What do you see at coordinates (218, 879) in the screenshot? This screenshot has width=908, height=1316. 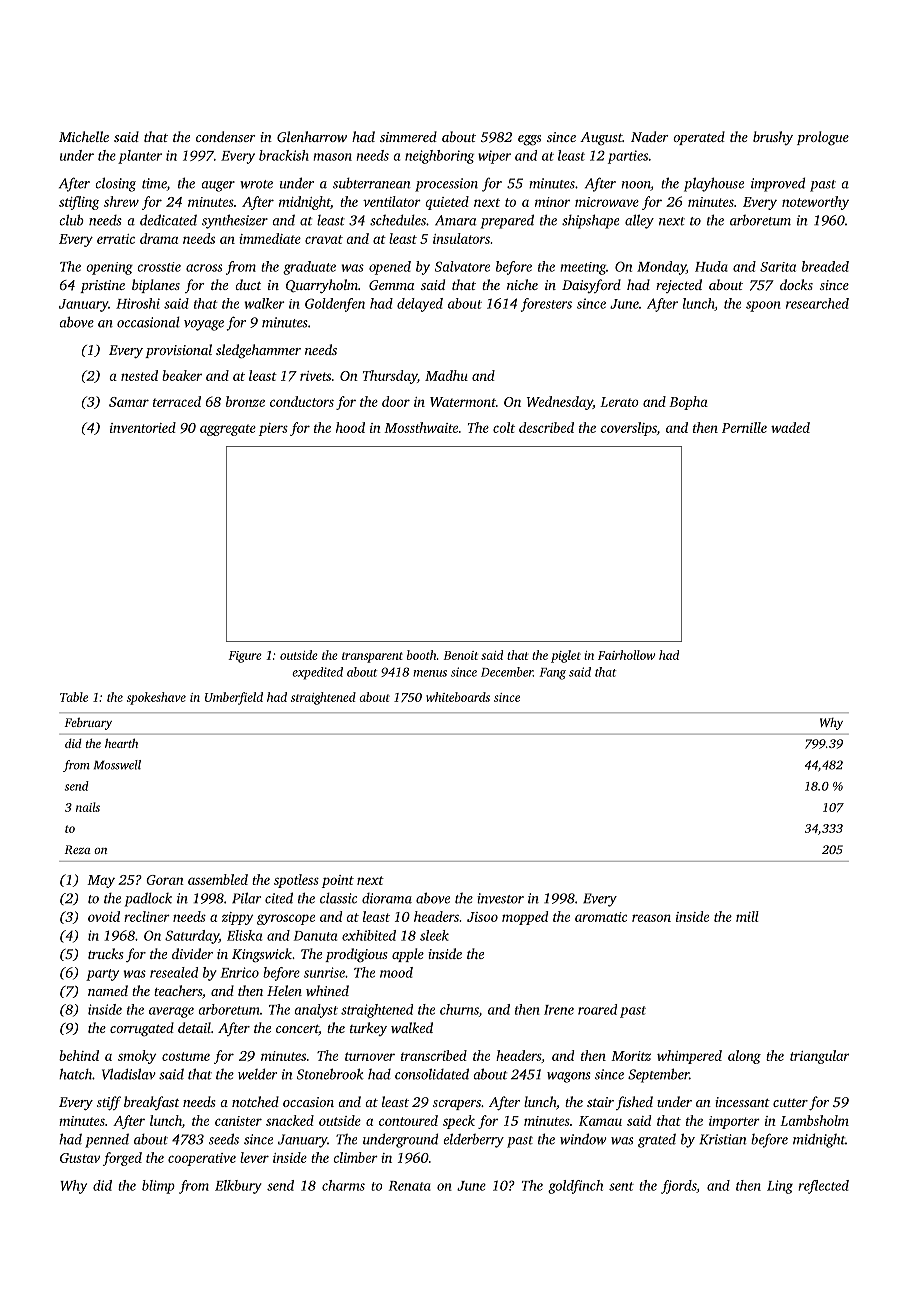 I see `assembled` at bounding box center [218, 879].
